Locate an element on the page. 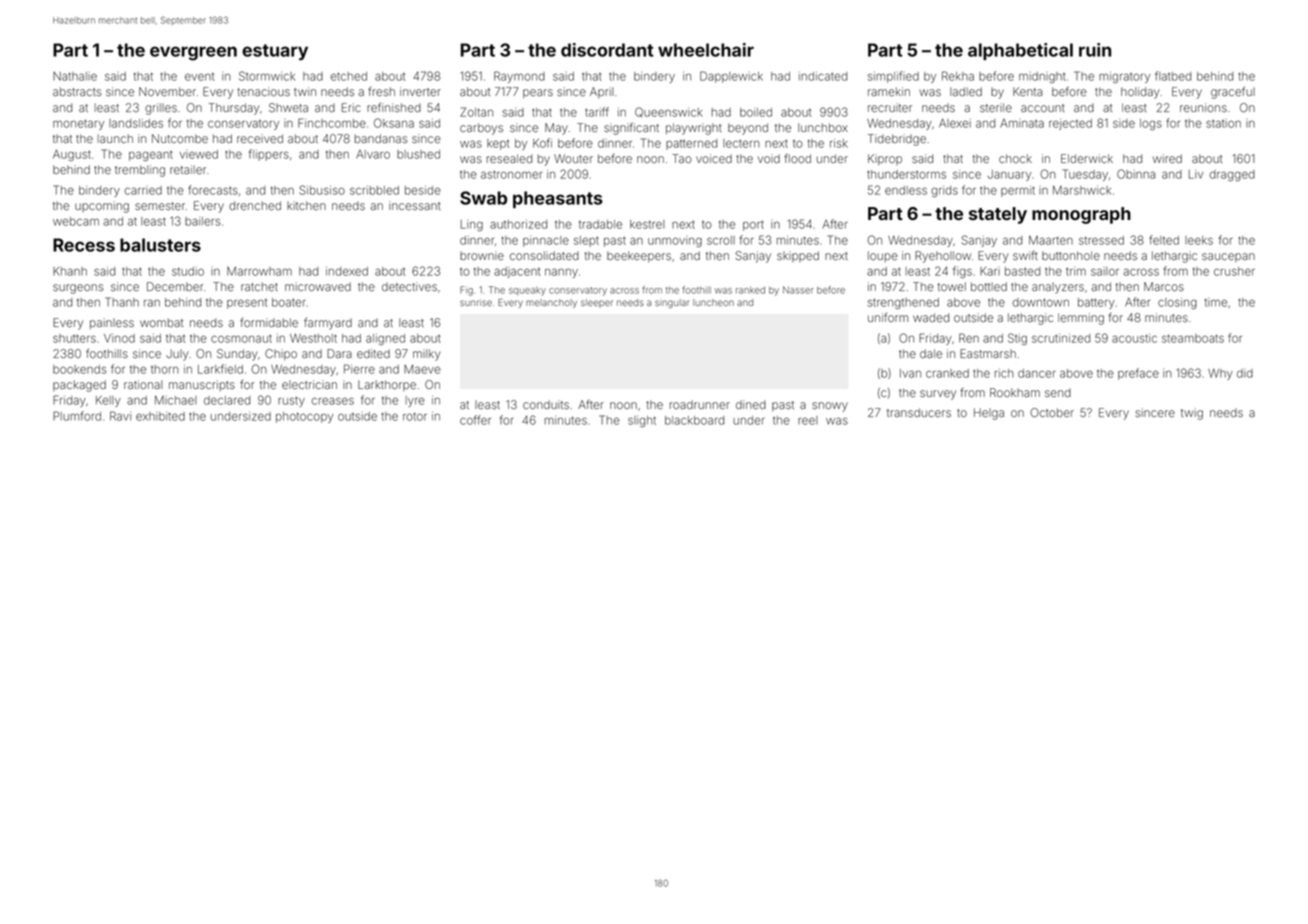 This document has width=1308, height=924. waded is located at coordinates (931, 317).
